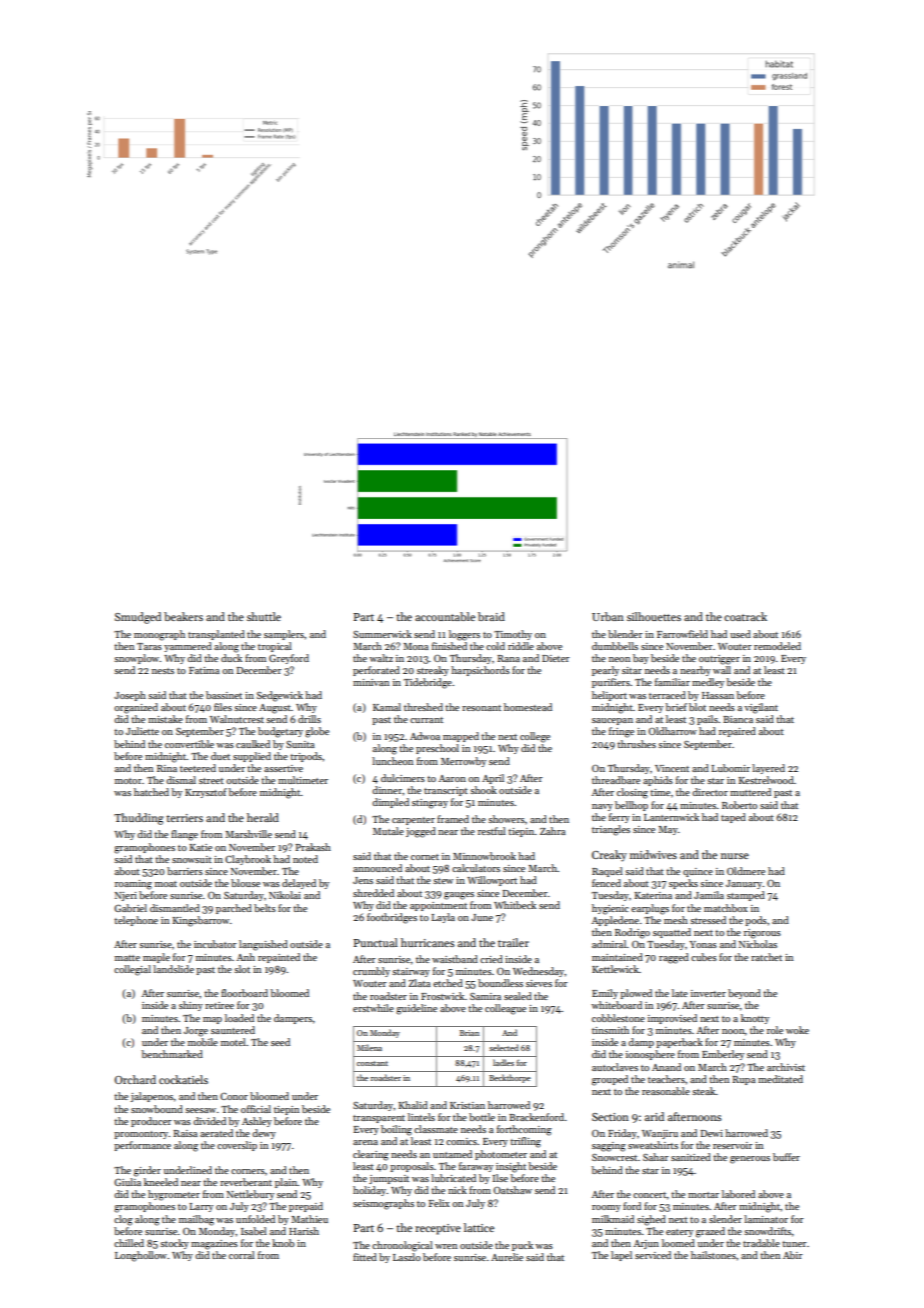  I want to click on languished, so click(263, 945).
